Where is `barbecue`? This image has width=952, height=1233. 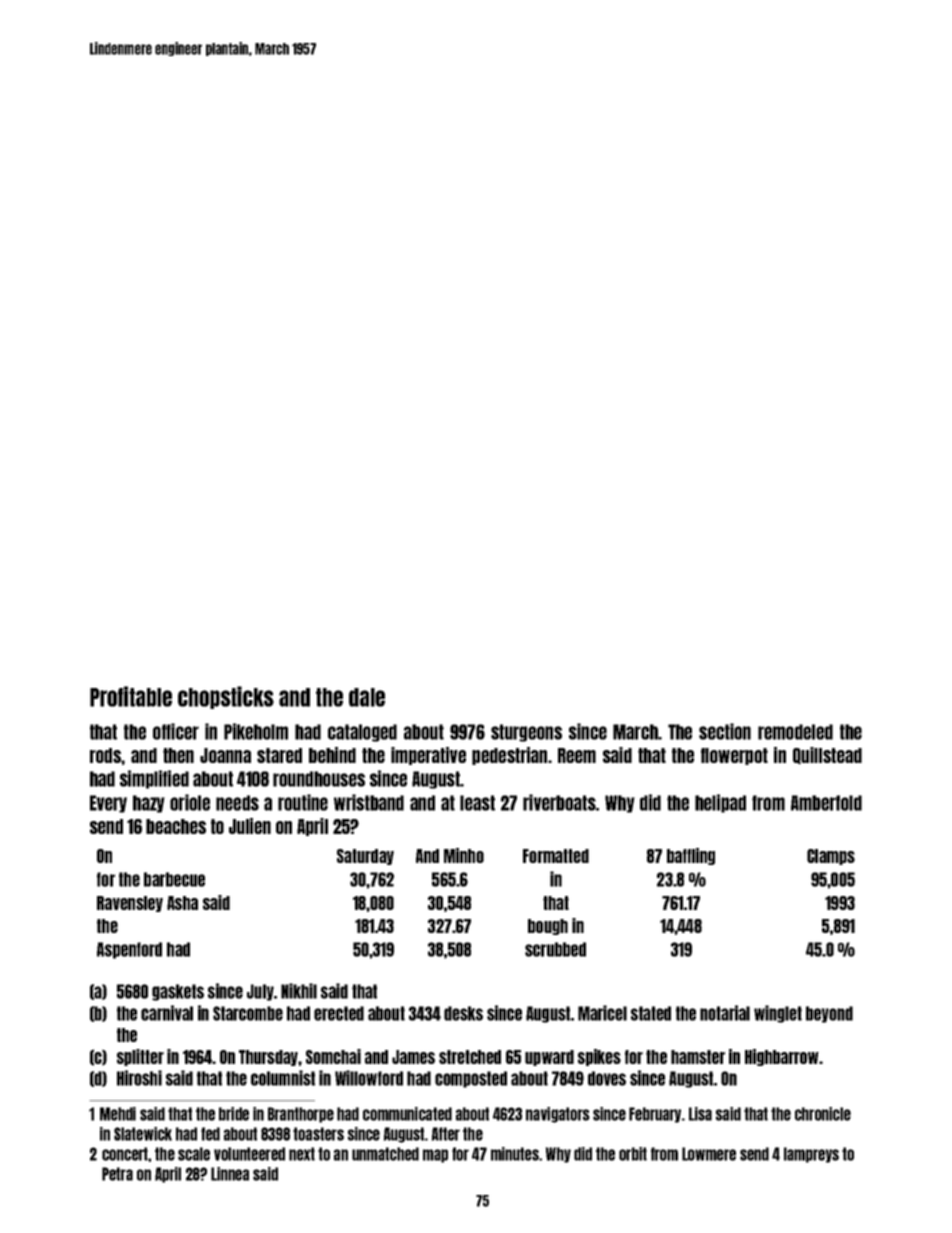 barbecue is located at coordinates (174, 879).
